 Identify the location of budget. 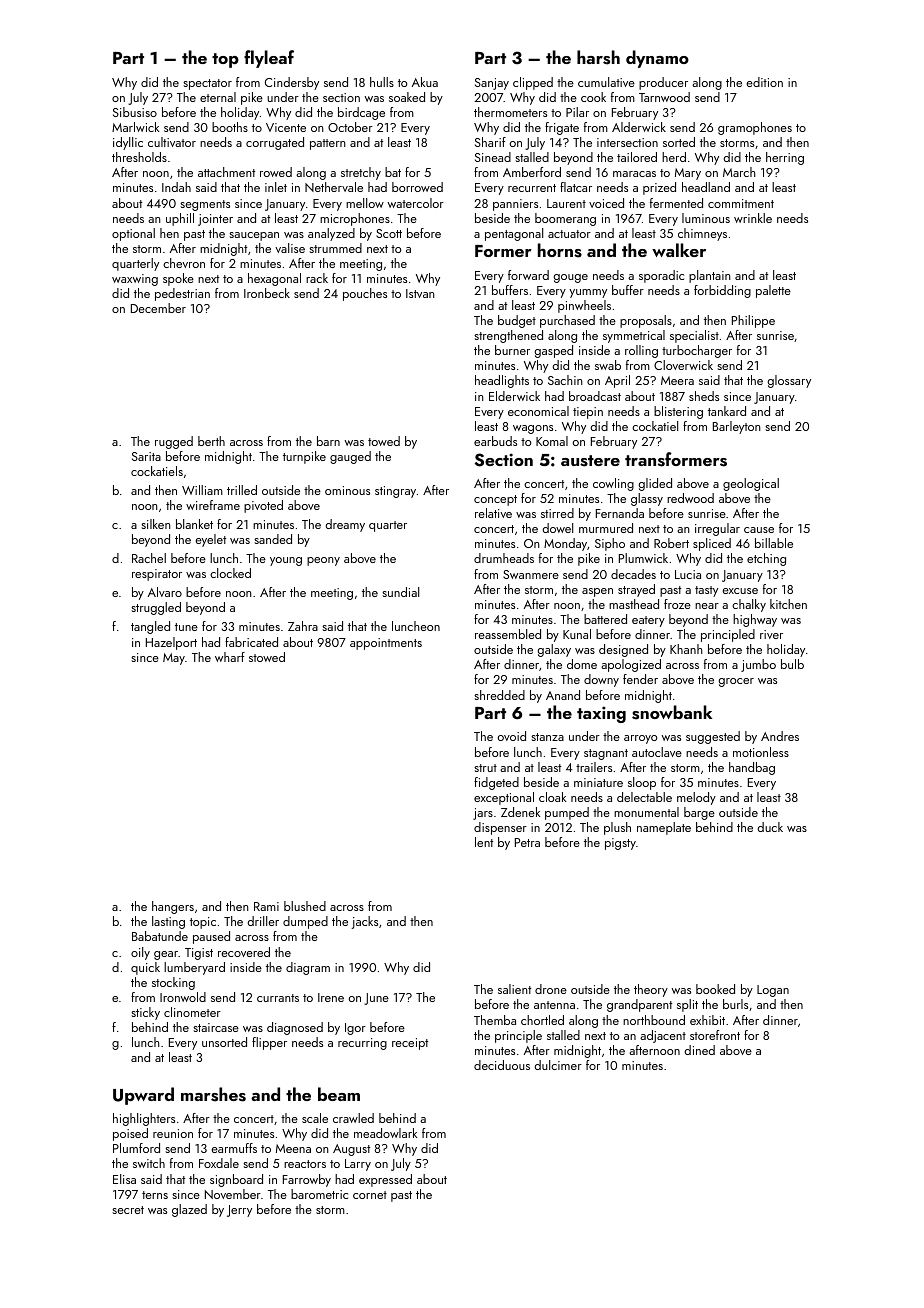
(517, 321).
